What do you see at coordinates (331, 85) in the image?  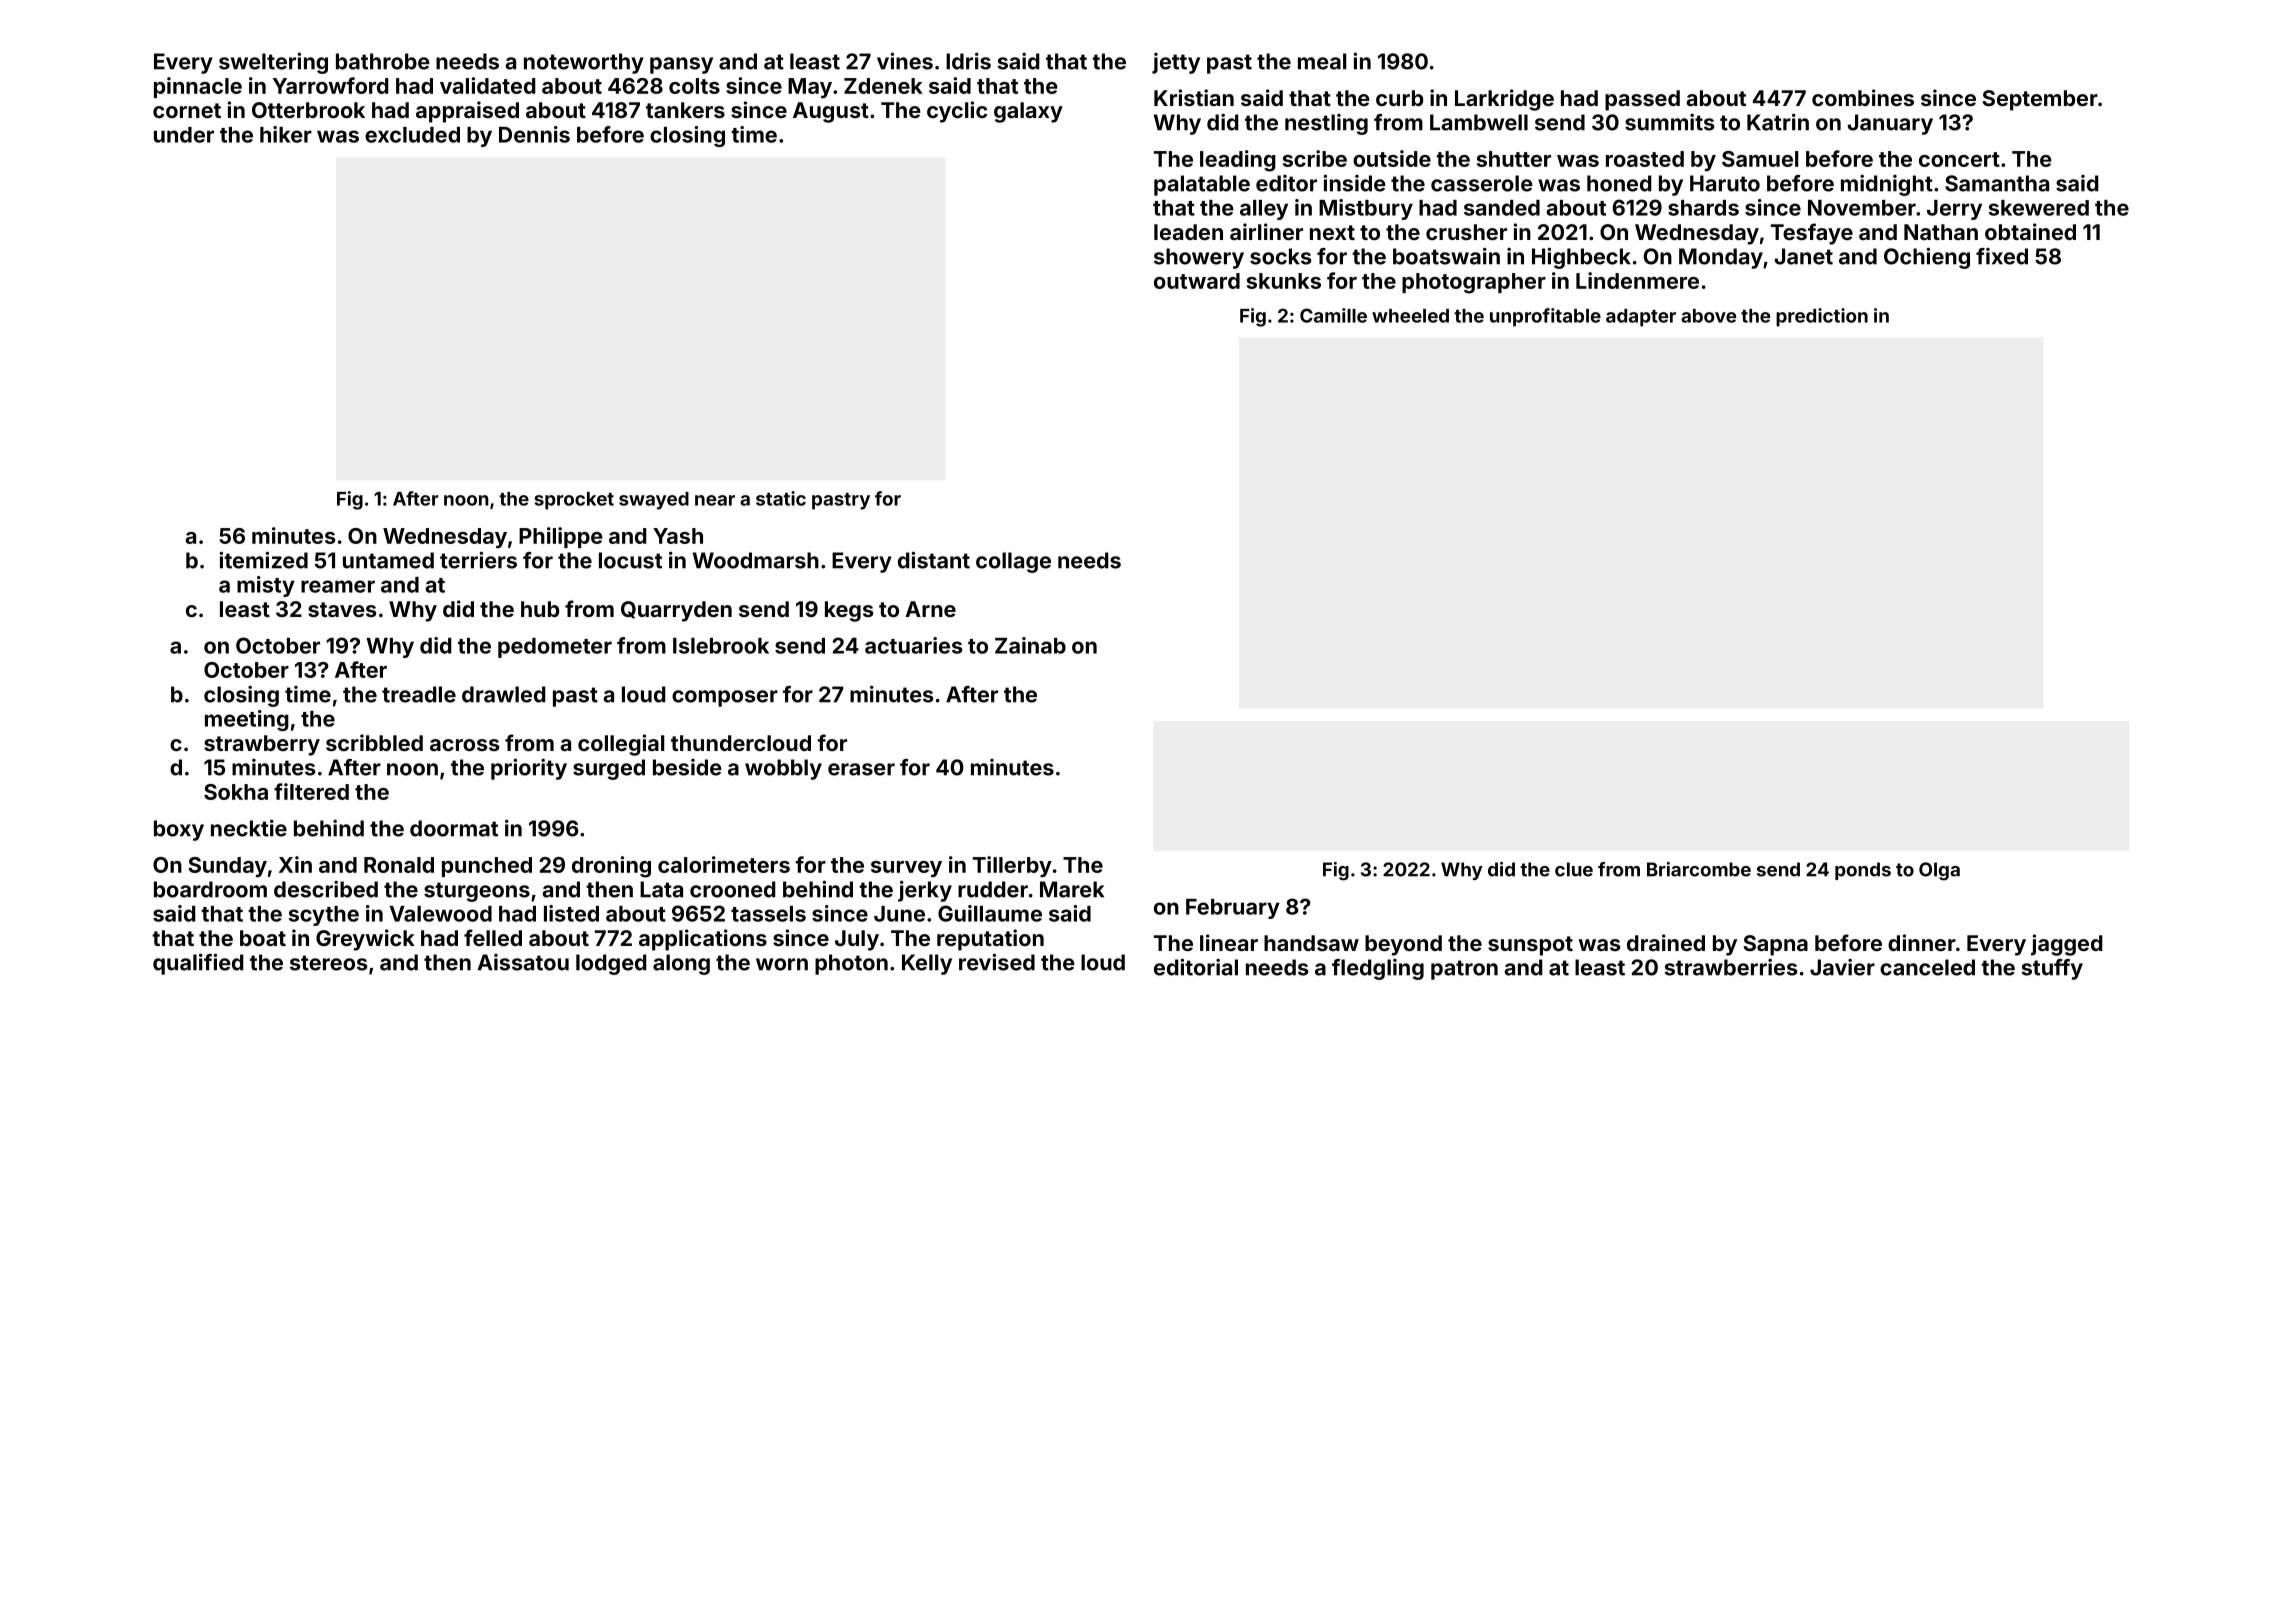 I see `Yarrowford` at bounding box center [331, 85].
